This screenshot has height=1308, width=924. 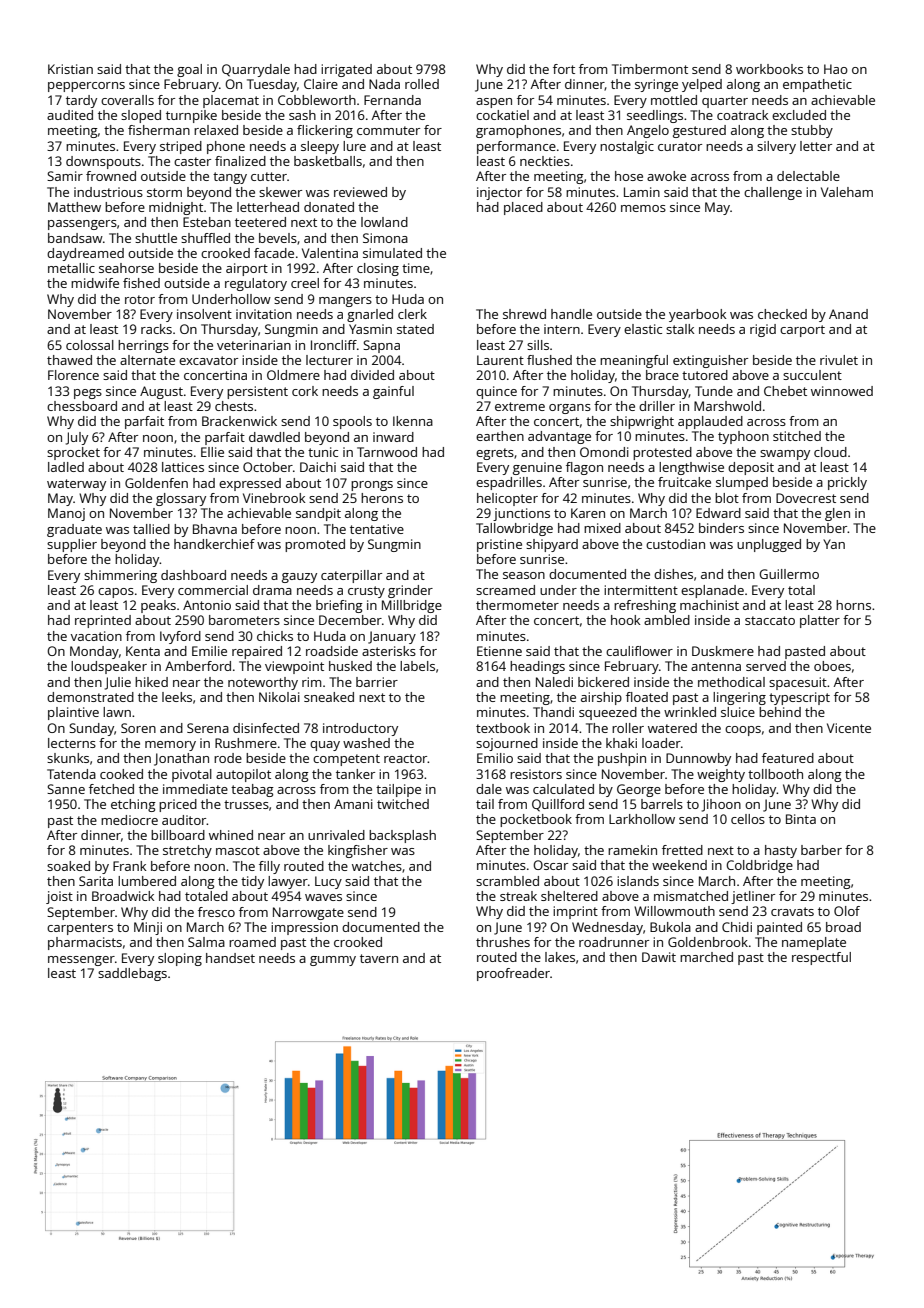 What do you see at coordinates (73, 453) in the screenshot?
I see `sprocket` at bounding box center [73, 453].
